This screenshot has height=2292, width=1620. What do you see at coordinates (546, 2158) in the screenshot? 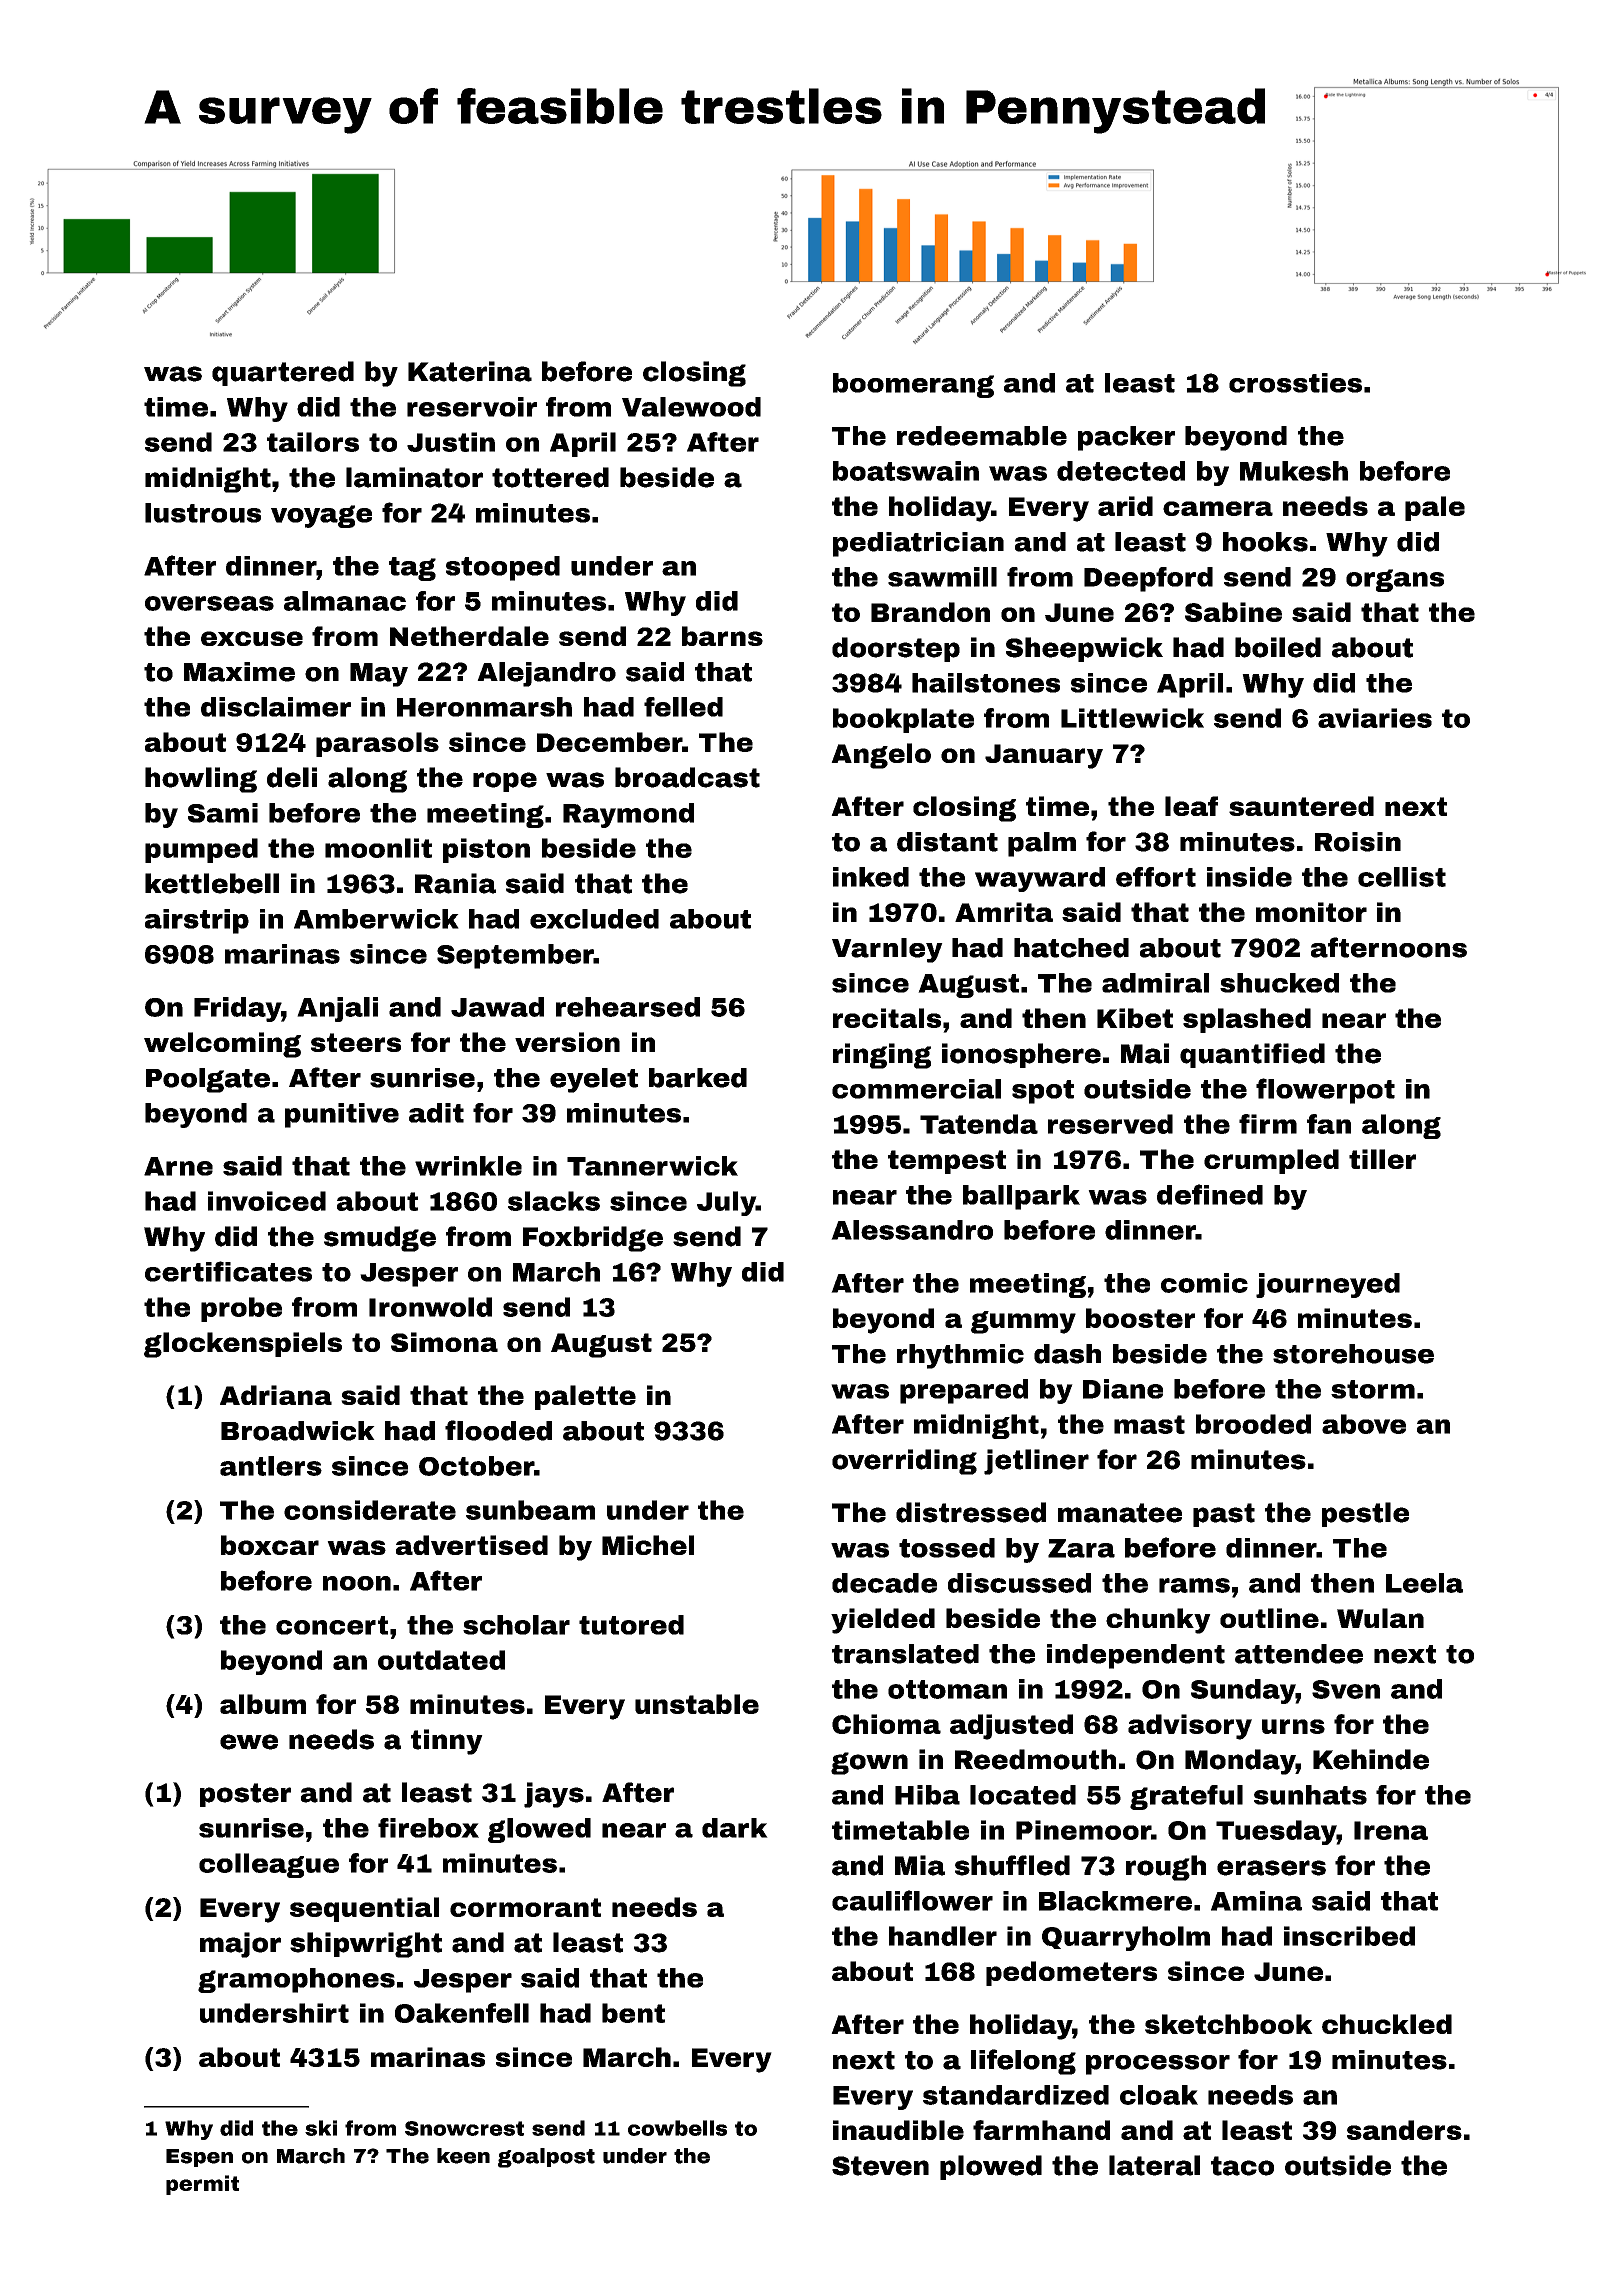
I see `goalpost` at bounding box center [546, 2158].
